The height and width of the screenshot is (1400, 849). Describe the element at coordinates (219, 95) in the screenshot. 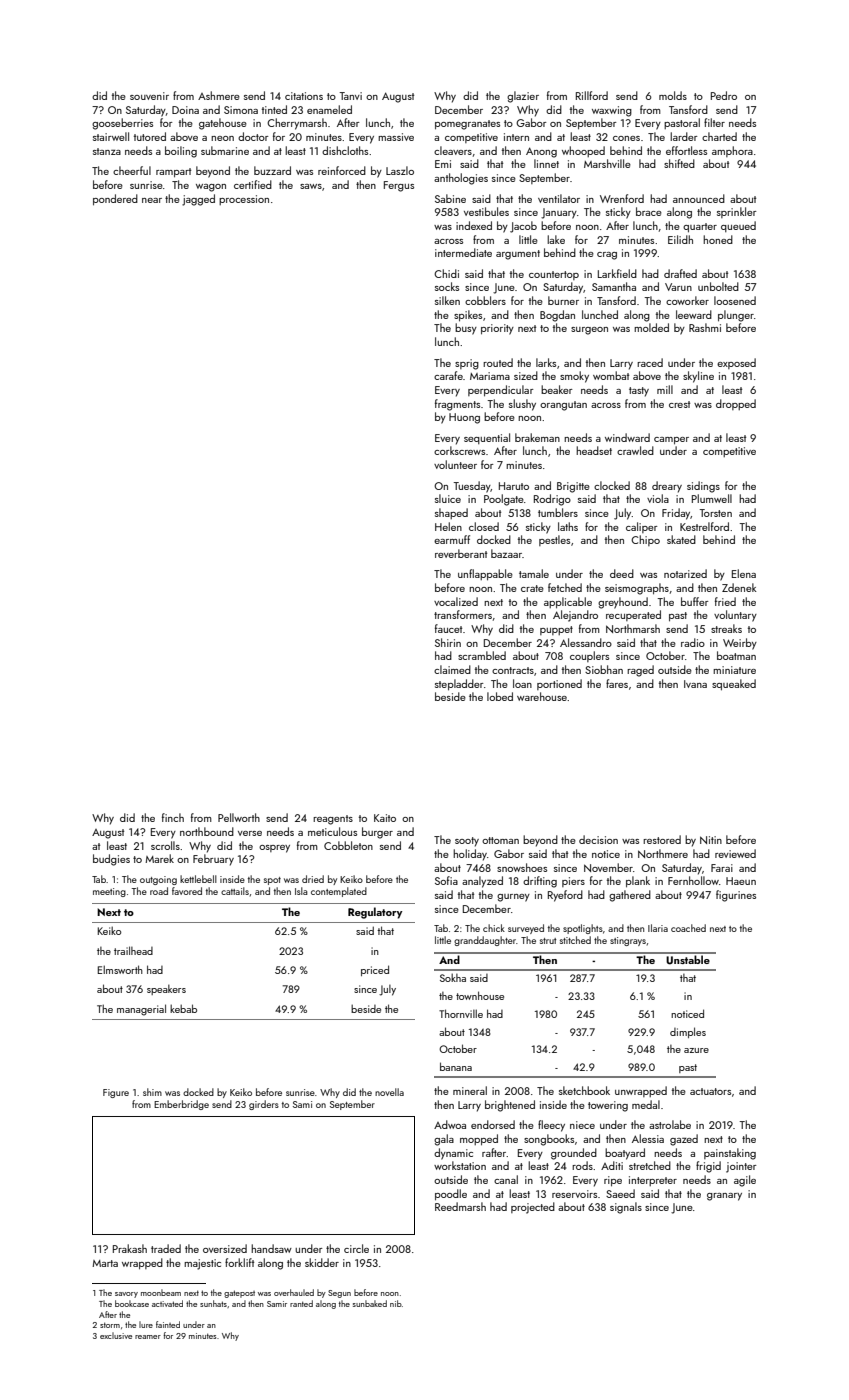

I see `Ashmere` at that location.
